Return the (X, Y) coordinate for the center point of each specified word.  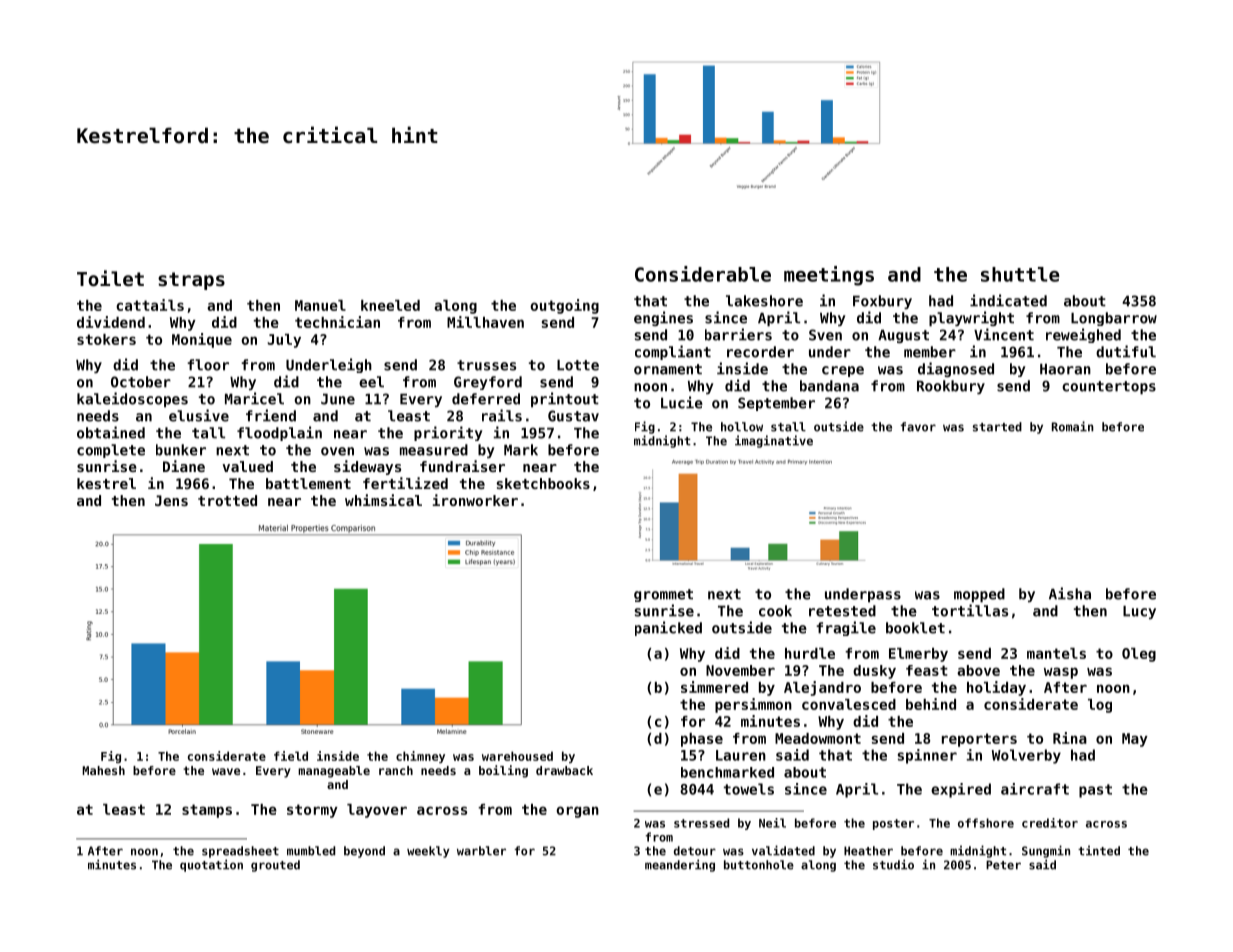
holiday (996, 688)
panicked (668, 628)
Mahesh (103, 770)
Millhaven (485, 322)
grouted (275, 866)
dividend (111, 322)
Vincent (1004, 334)
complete (111, 451)
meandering (680, 865)
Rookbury (951, 387)
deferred (486, 399)
